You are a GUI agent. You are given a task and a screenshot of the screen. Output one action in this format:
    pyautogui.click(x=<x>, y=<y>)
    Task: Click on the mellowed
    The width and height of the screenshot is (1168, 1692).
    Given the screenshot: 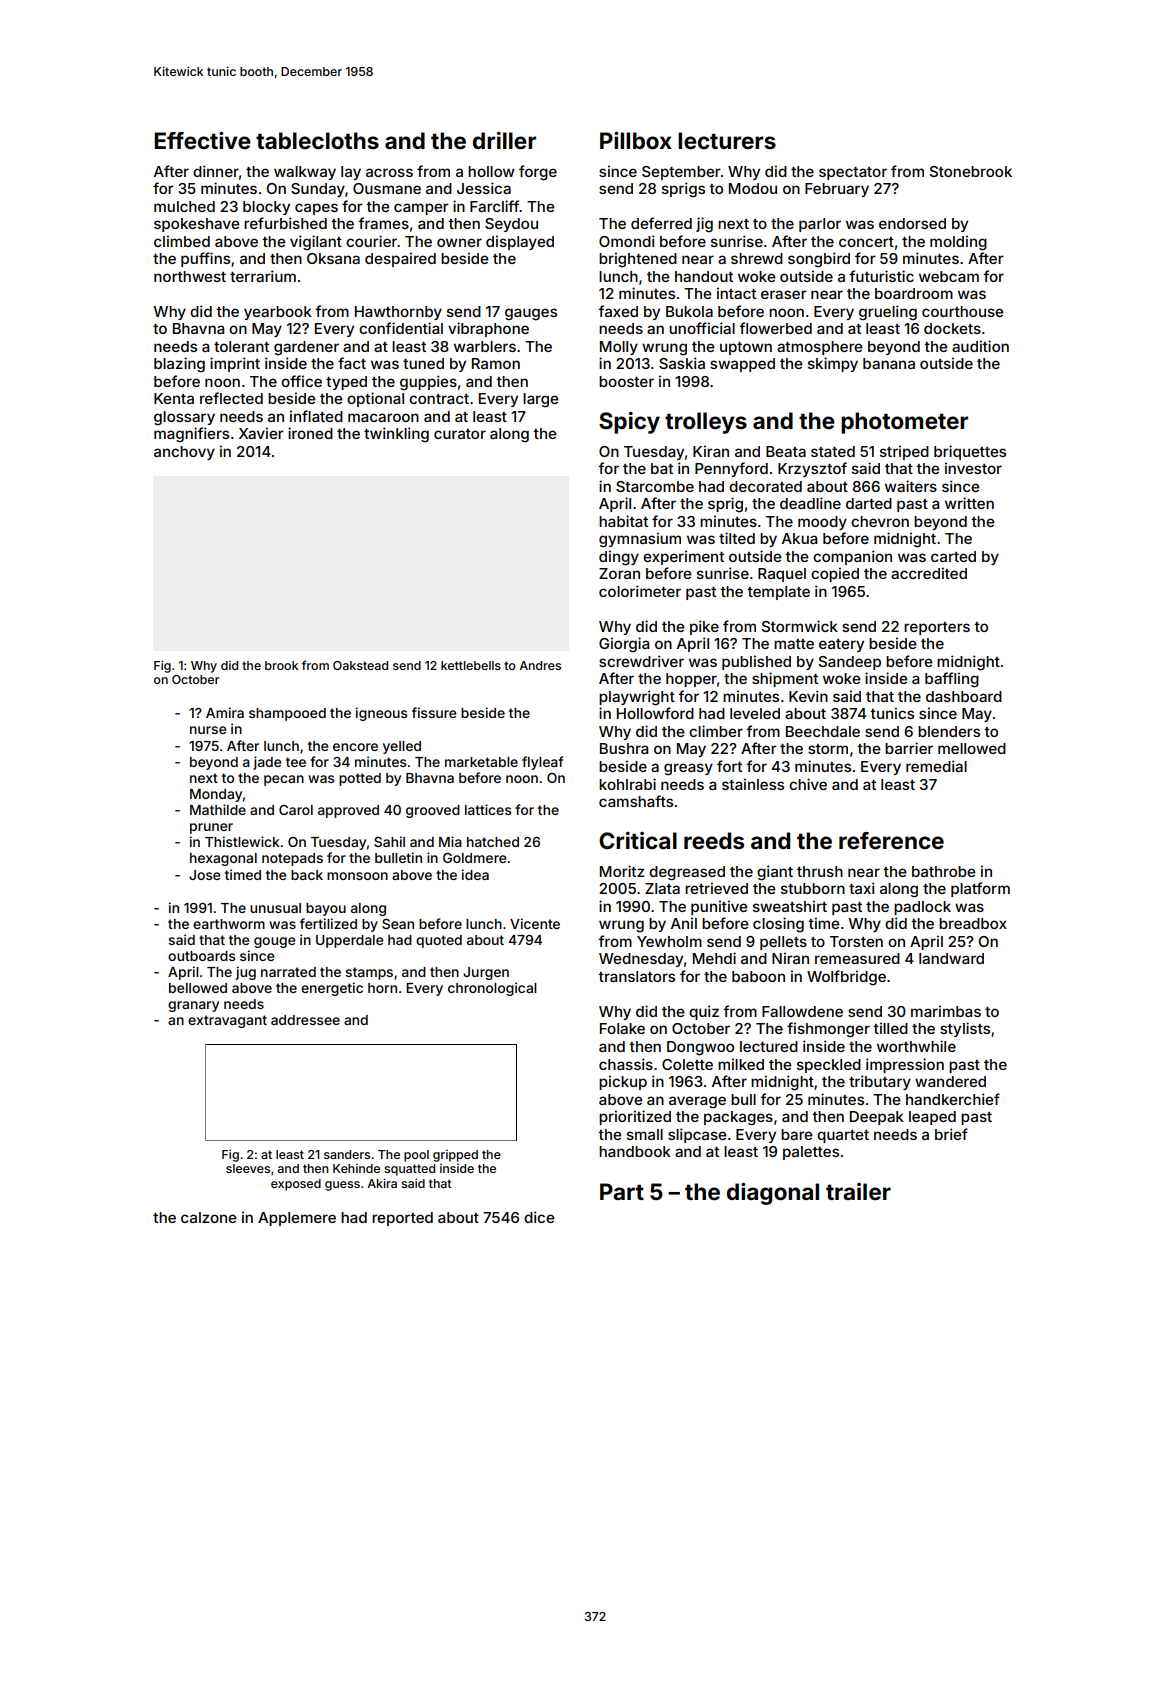 What is the action you would take?
    pyautogui.click(x=972, y=748)
